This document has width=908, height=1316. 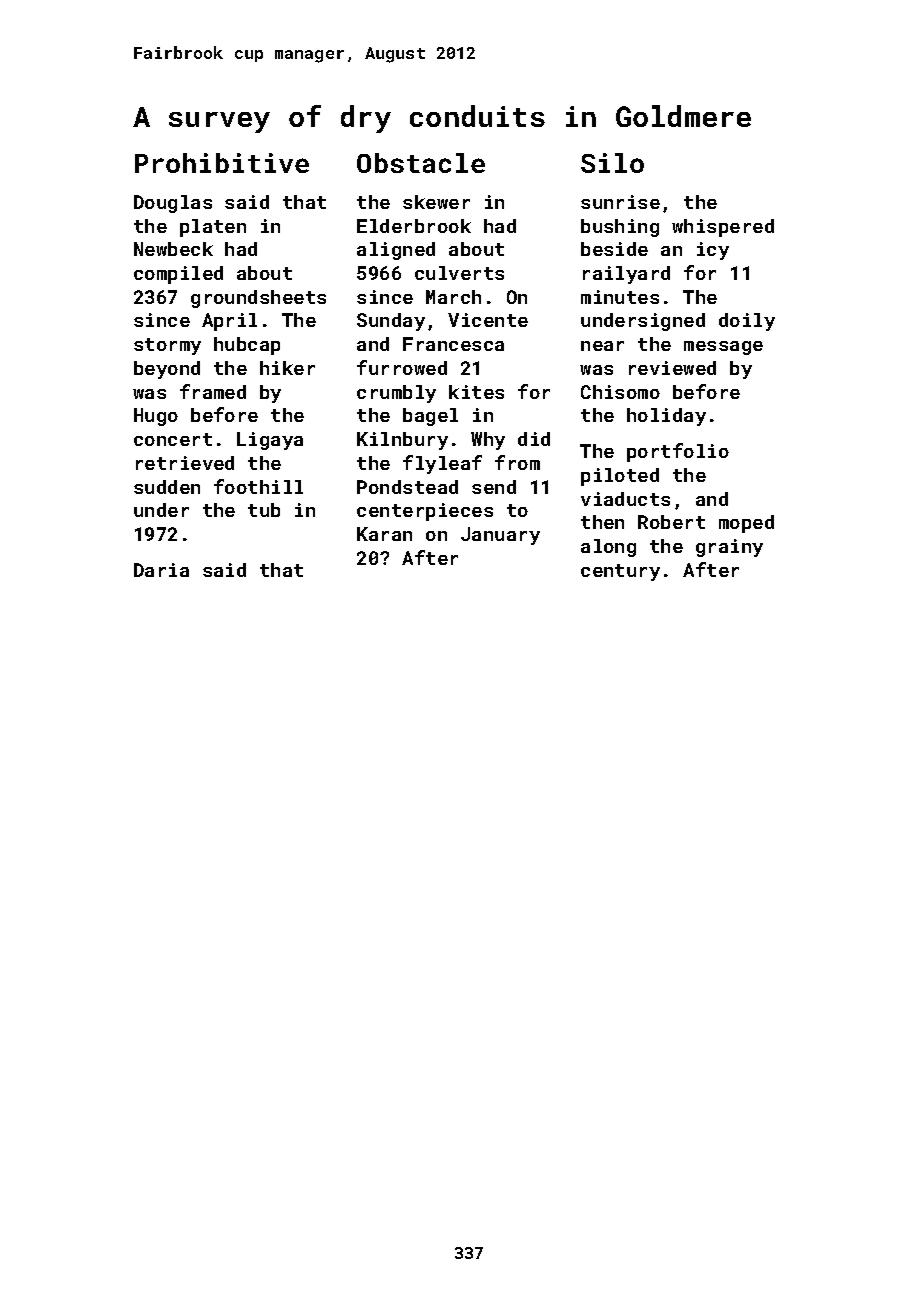 I want to click on Daria, so click(x=161, y=570).
